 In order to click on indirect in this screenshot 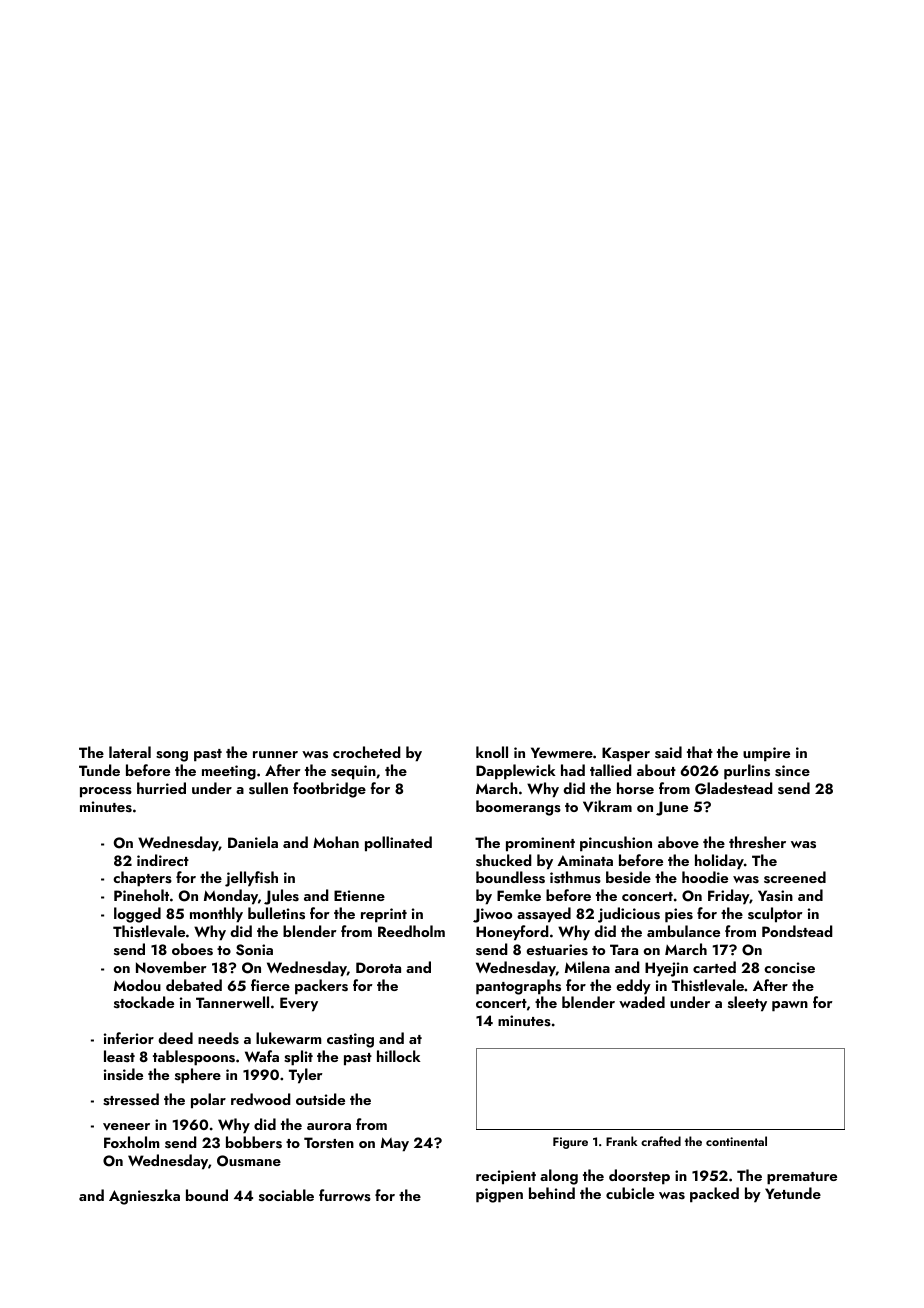, I will do `click(163, 860)`.
